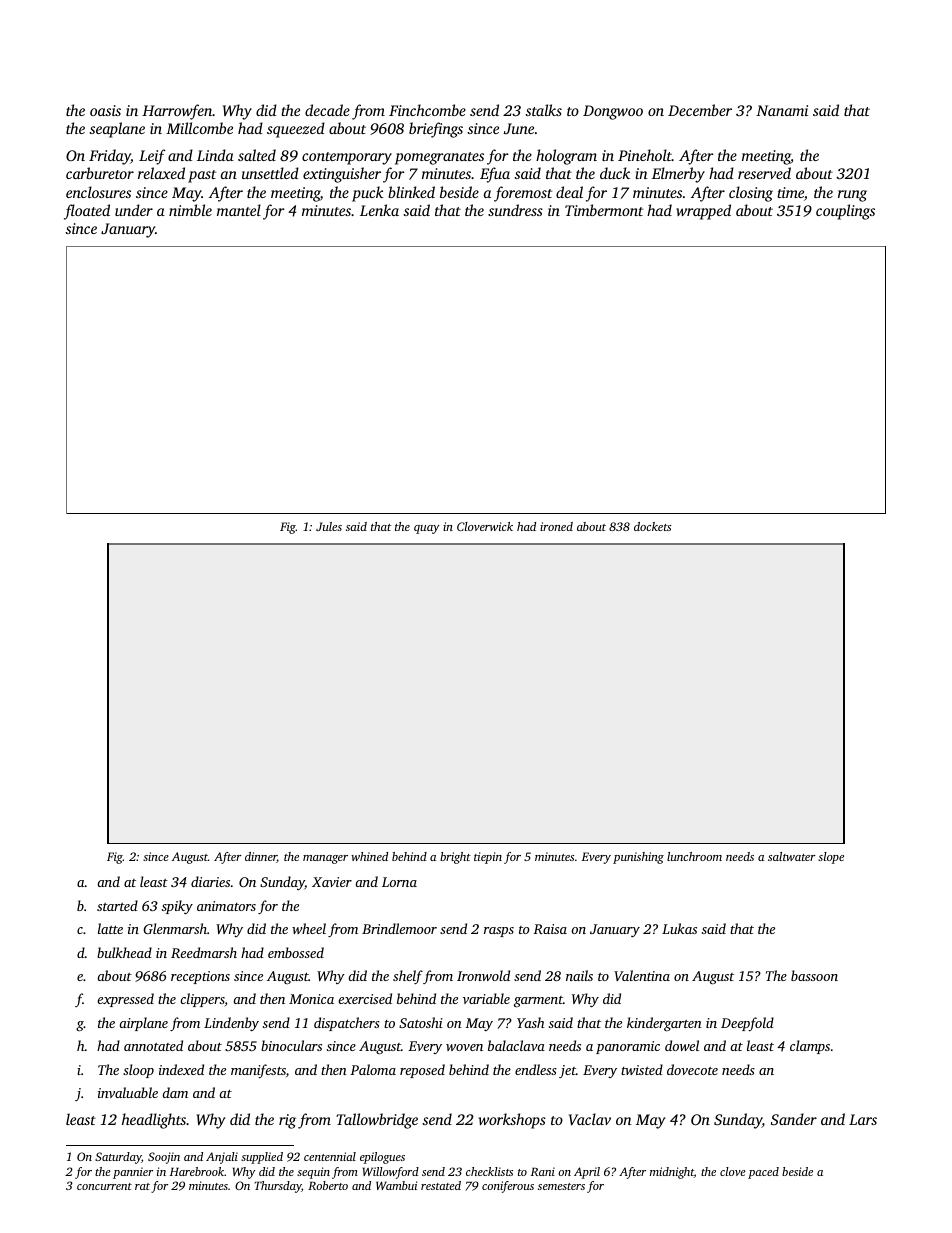 The image size is (952, 1233). What do you see at coordinates (177, 112) in the document?
I see `Harrowfen` at bounding box center [177, 112].
